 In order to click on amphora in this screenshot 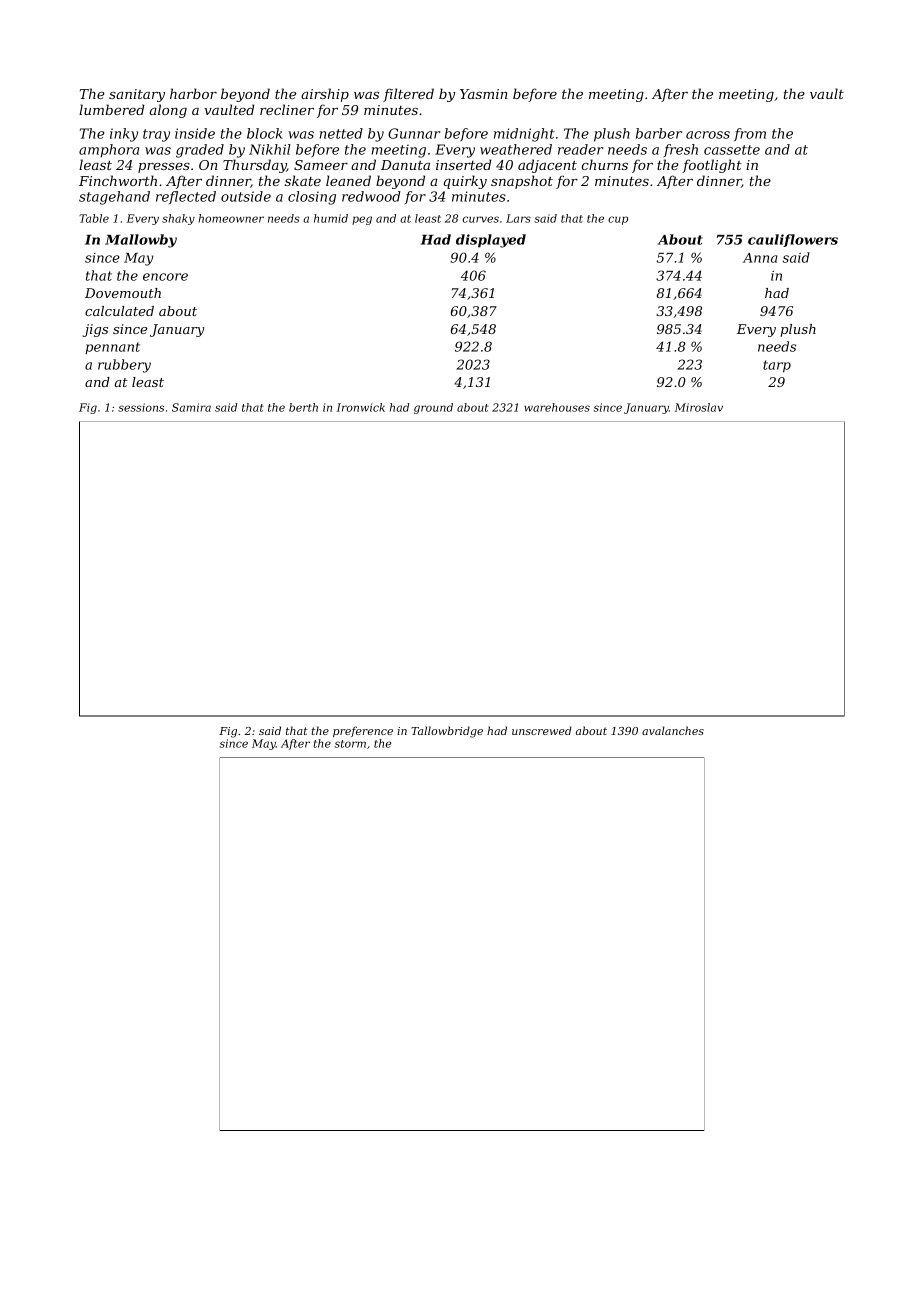, I will do `click(109, 151)`.
